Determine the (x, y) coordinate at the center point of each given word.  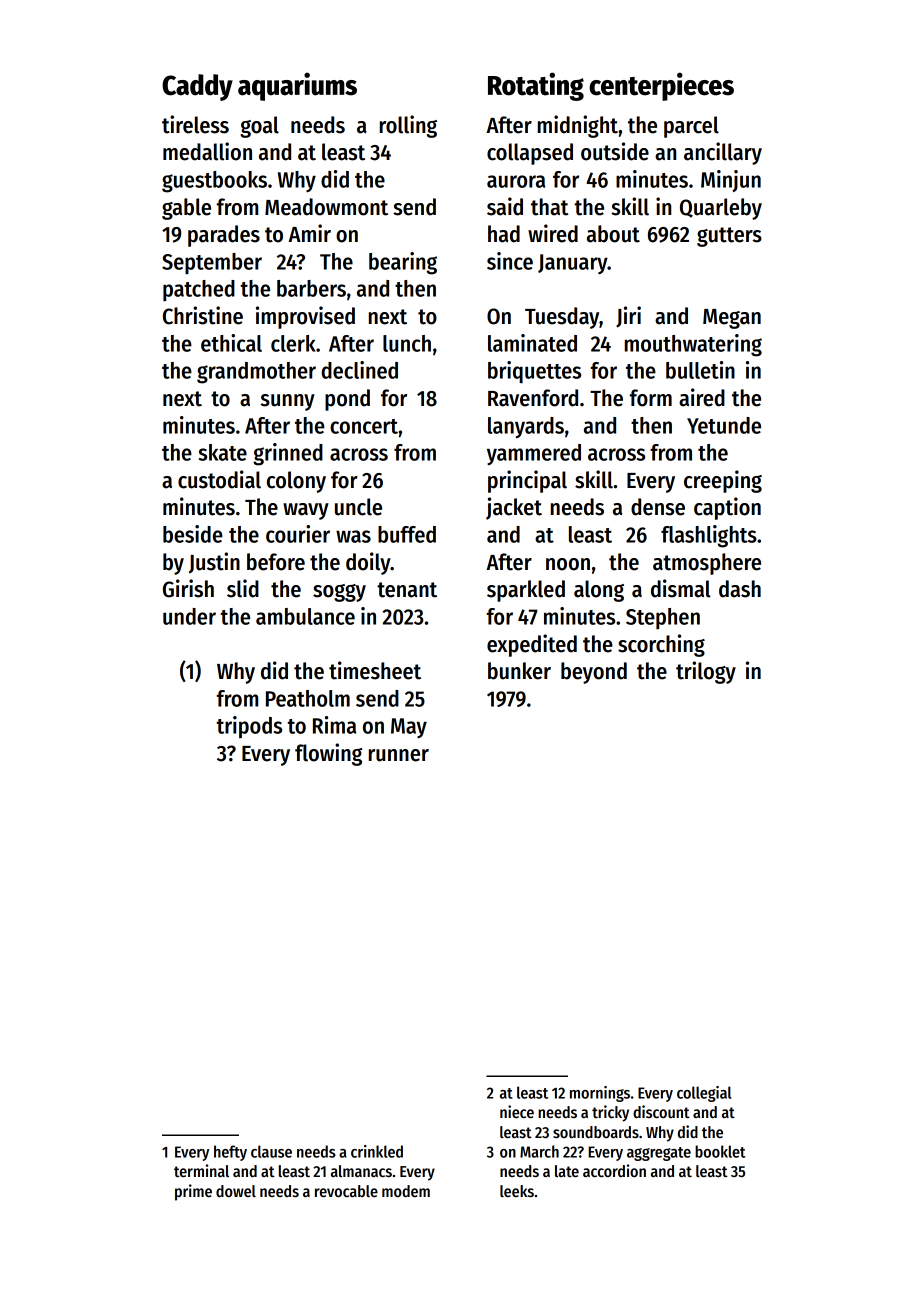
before (276, 562)
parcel (691, 127)
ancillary (723, 153)
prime (193, 1192)
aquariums (297, 86)
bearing (403, 263)
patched (199, 290)
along (599, 591)
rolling (408, 126)
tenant (407, 590)
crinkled (377, 1151)
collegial (704, 1094)
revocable (346, 1191)
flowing (329, 754)
